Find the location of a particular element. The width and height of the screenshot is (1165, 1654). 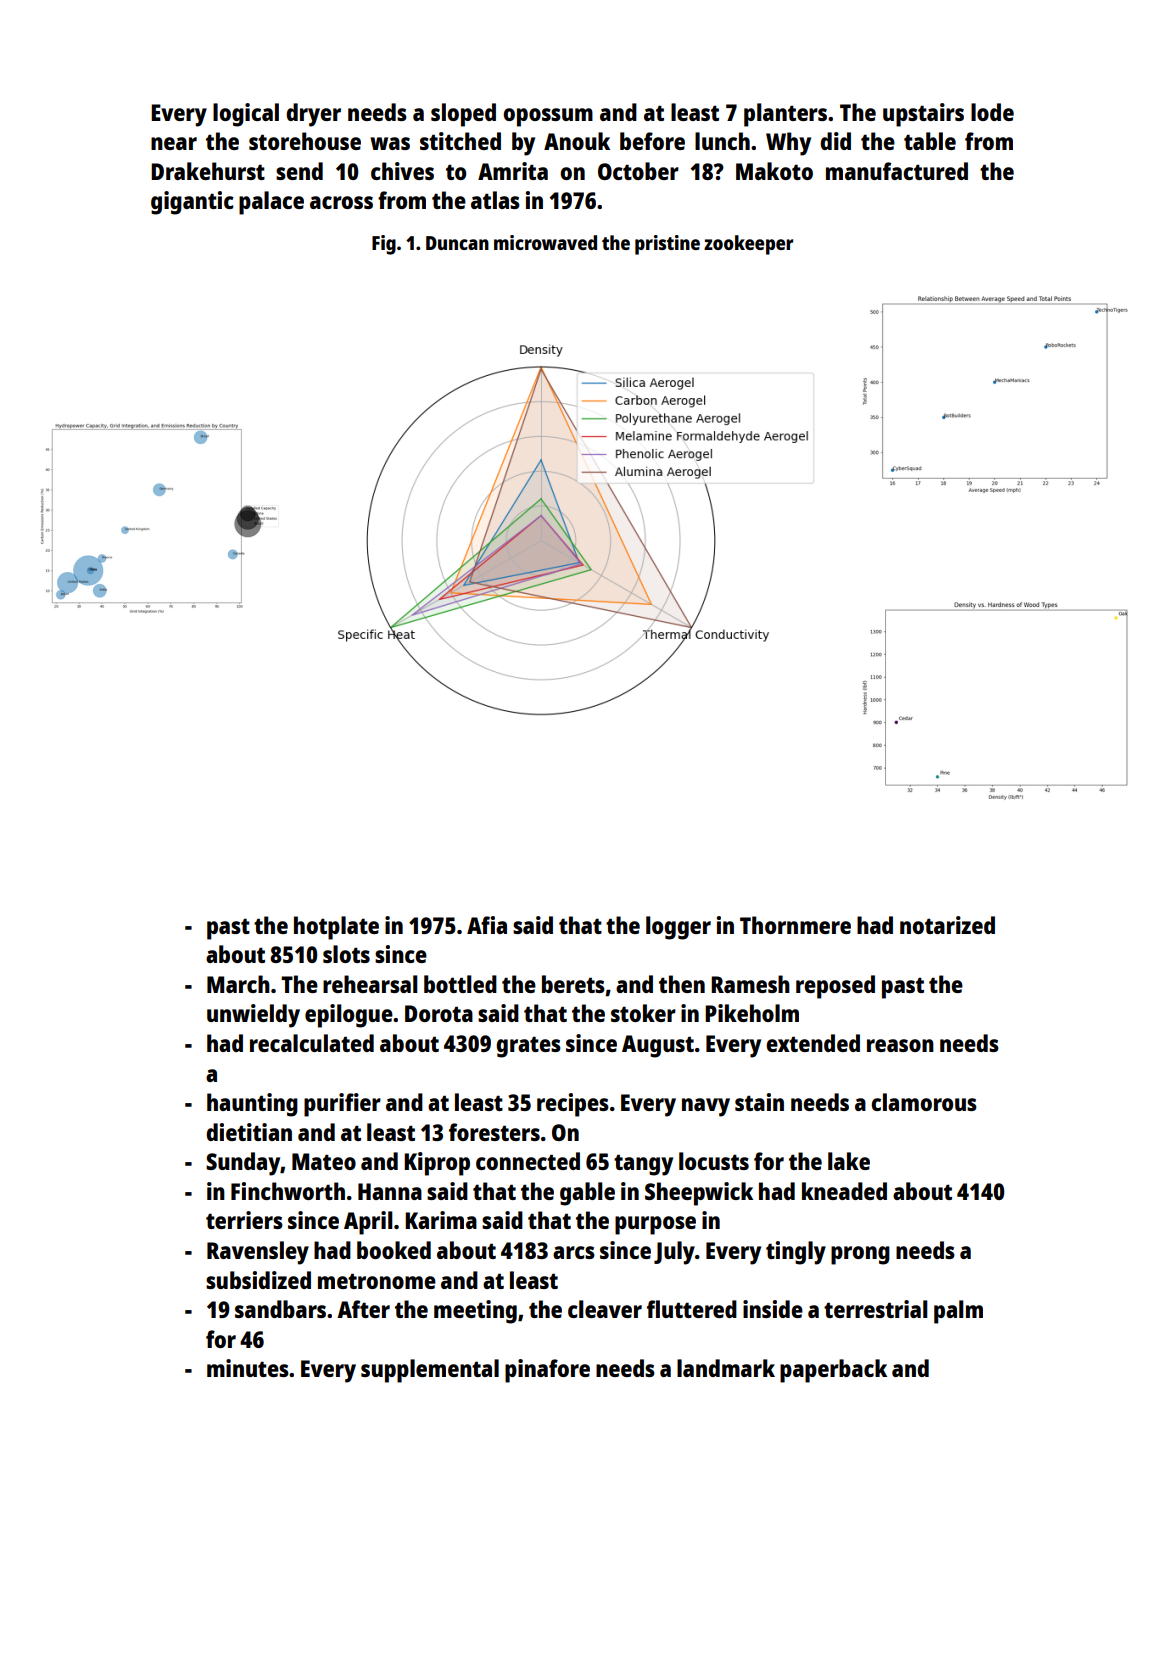

notarized is located at coordinates (947, 925).
